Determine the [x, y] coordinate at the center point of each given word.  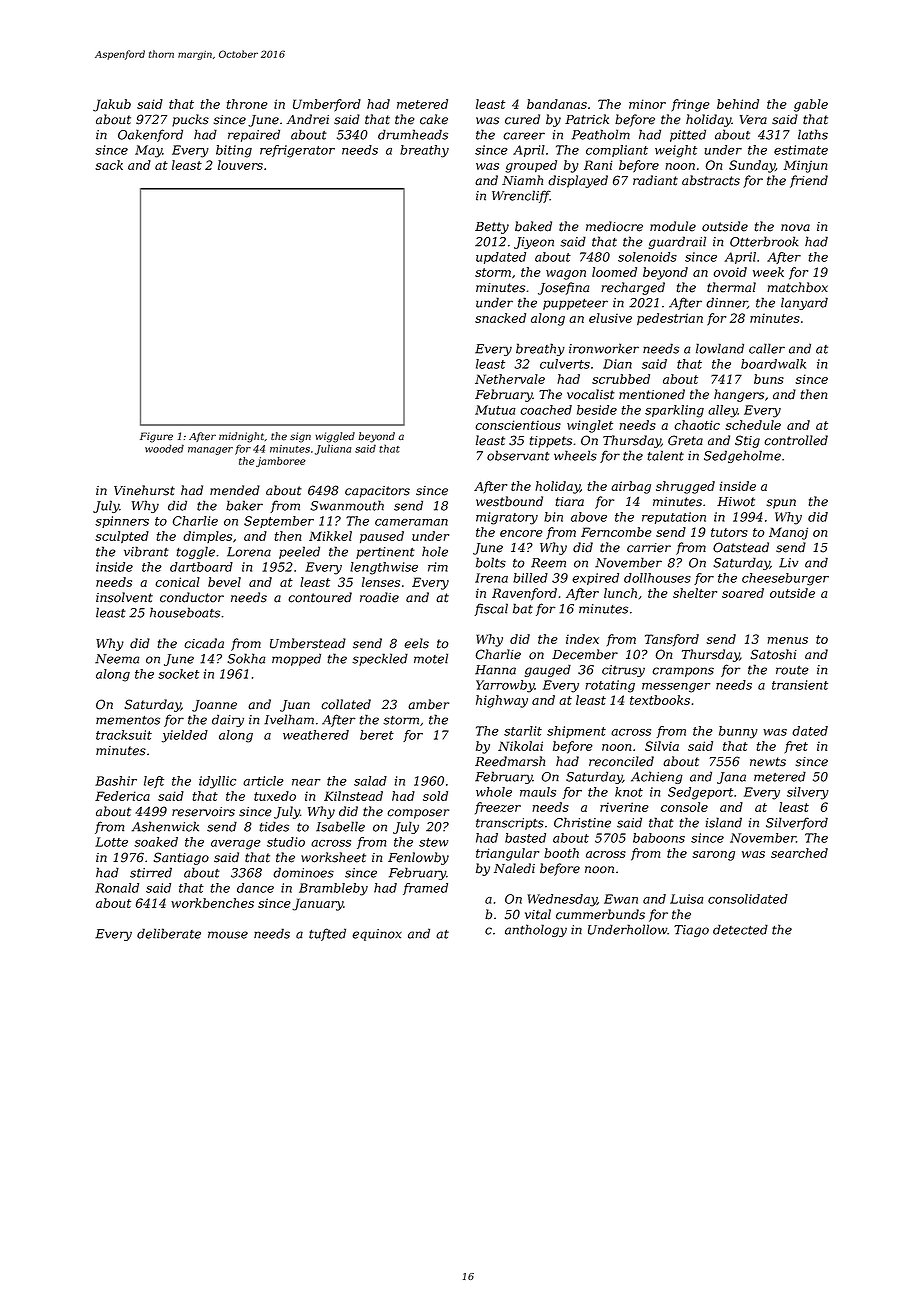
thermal [731, 287]
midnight [241, 437]
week [768, 272]
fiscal [491, 609]
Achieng [657, 777]
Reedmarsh [510, 761]
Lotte [111, 842]
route [792, 670]
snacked [500, 318]
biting [234, 151]
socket [178, 674]
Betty [492, 228]
